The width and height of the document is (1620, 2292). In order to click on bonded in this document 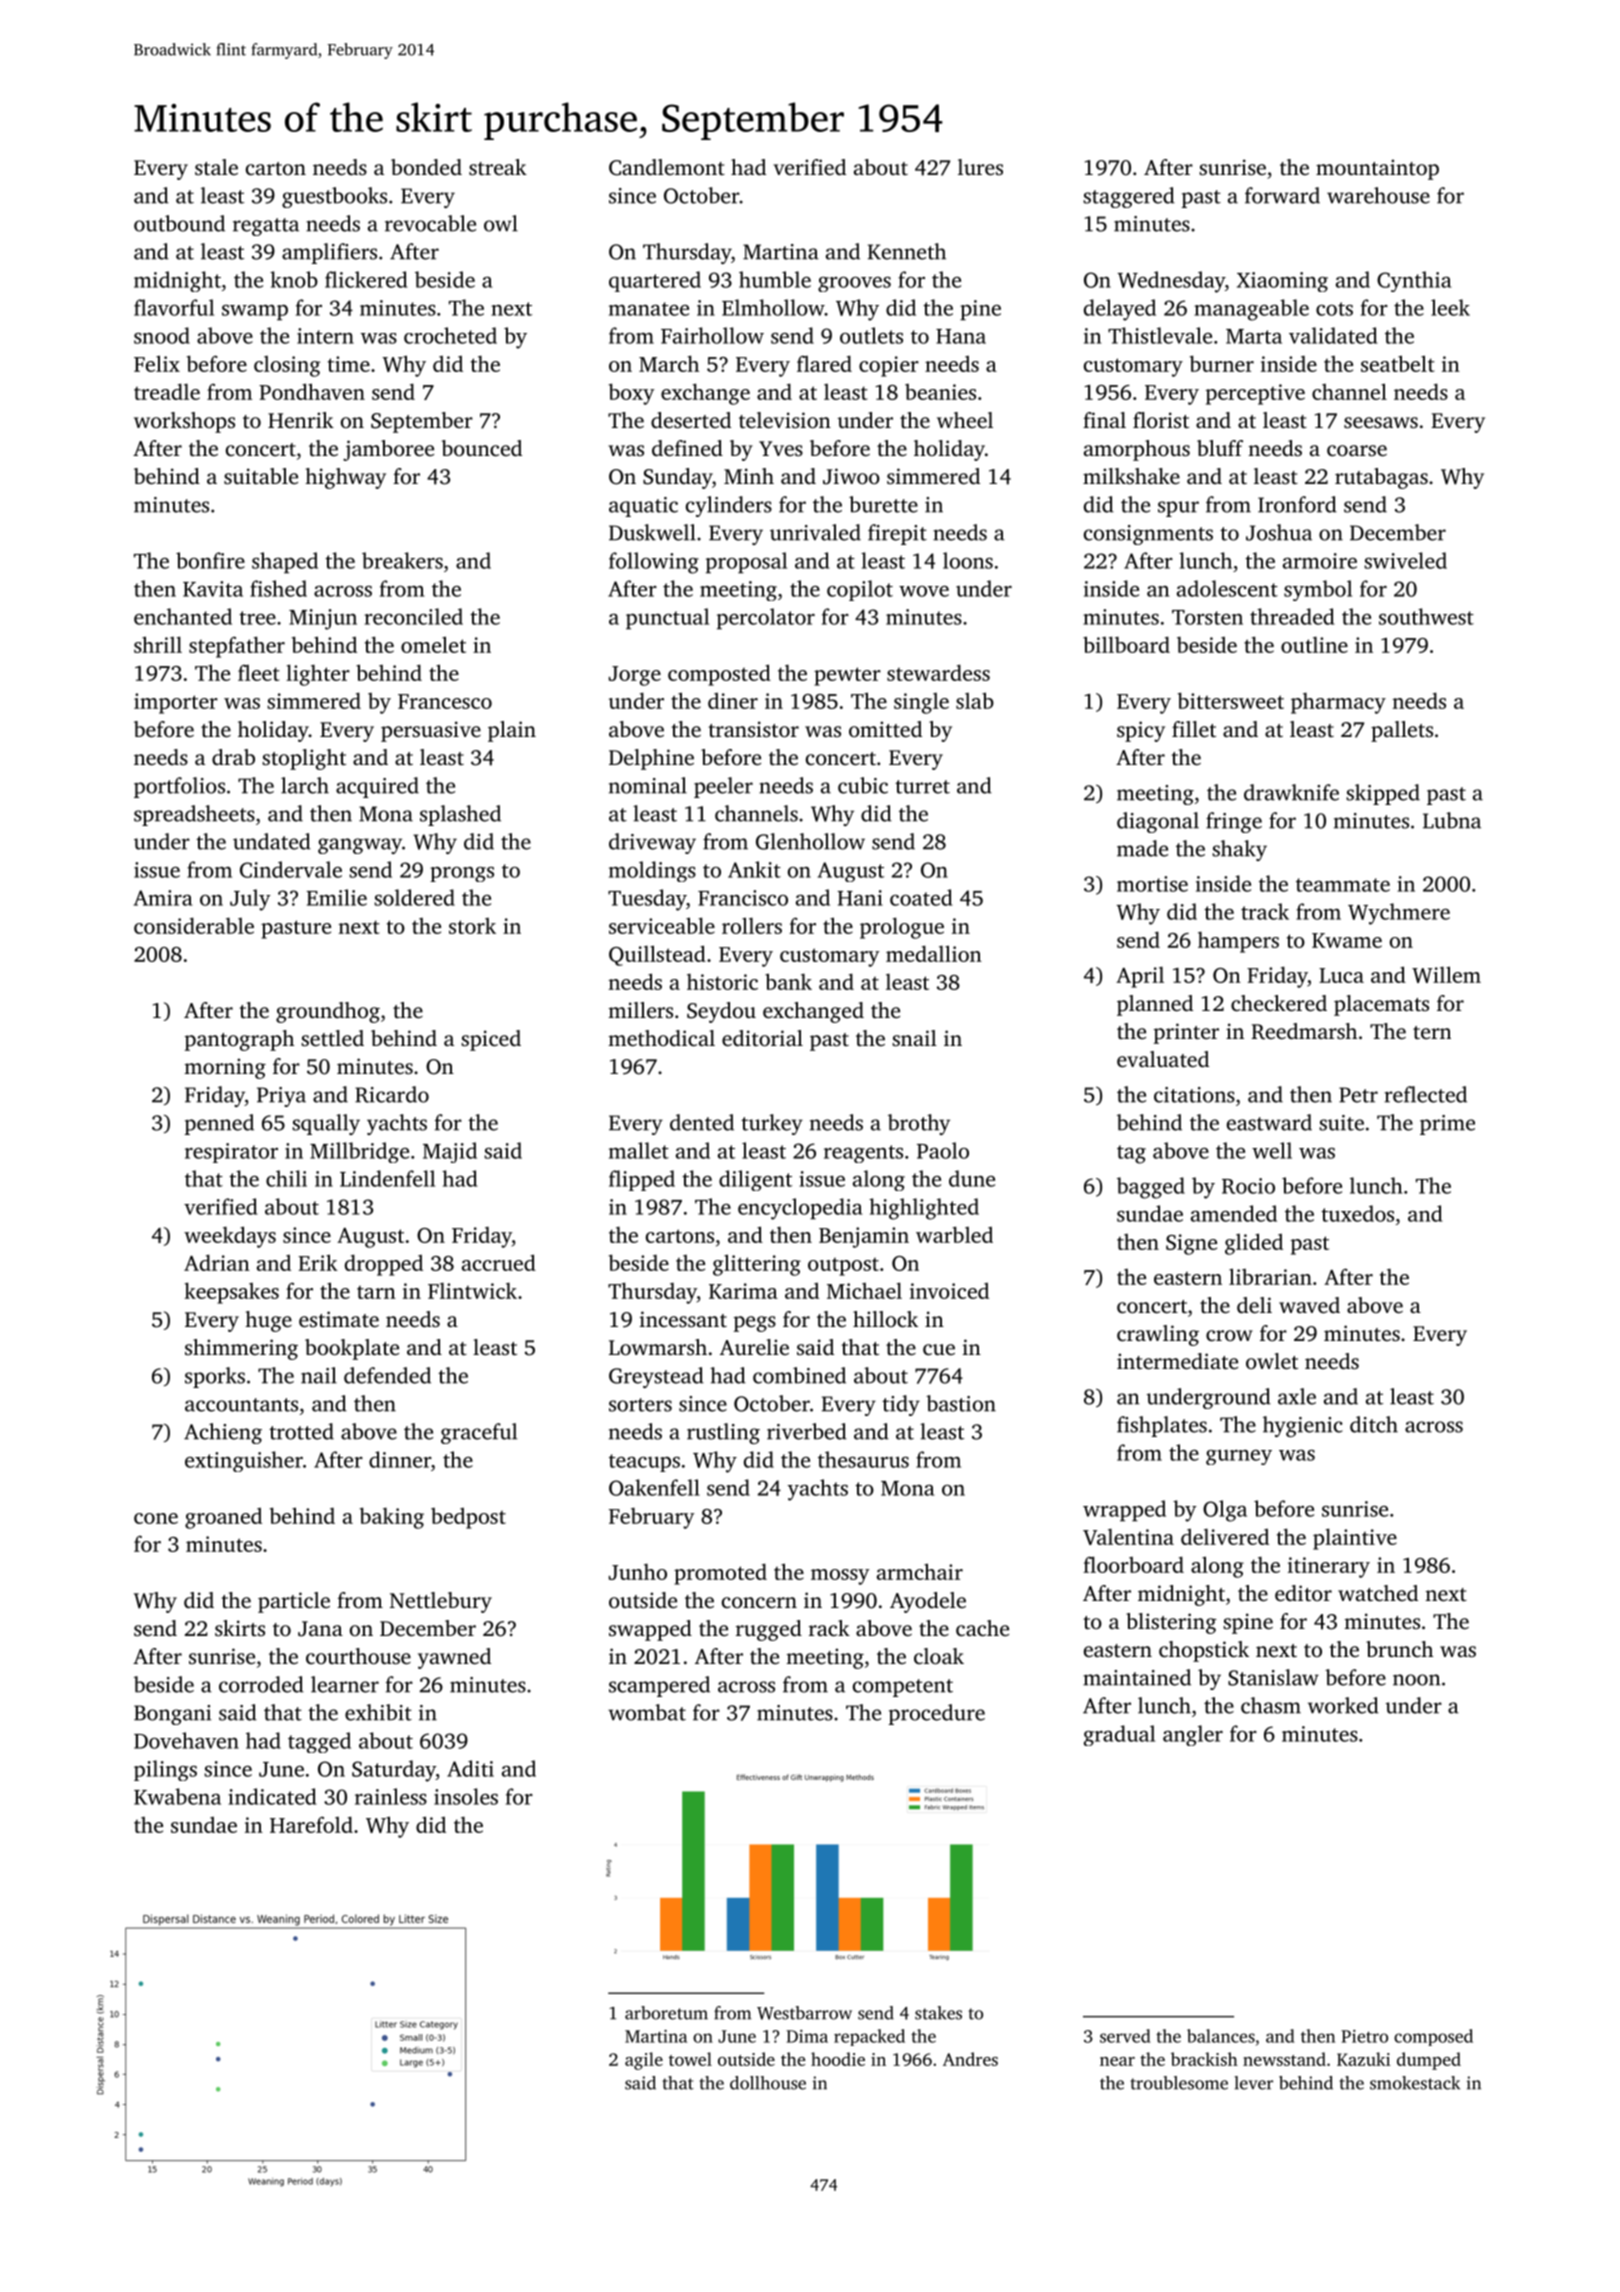, I will do `click(426, 167)`.
